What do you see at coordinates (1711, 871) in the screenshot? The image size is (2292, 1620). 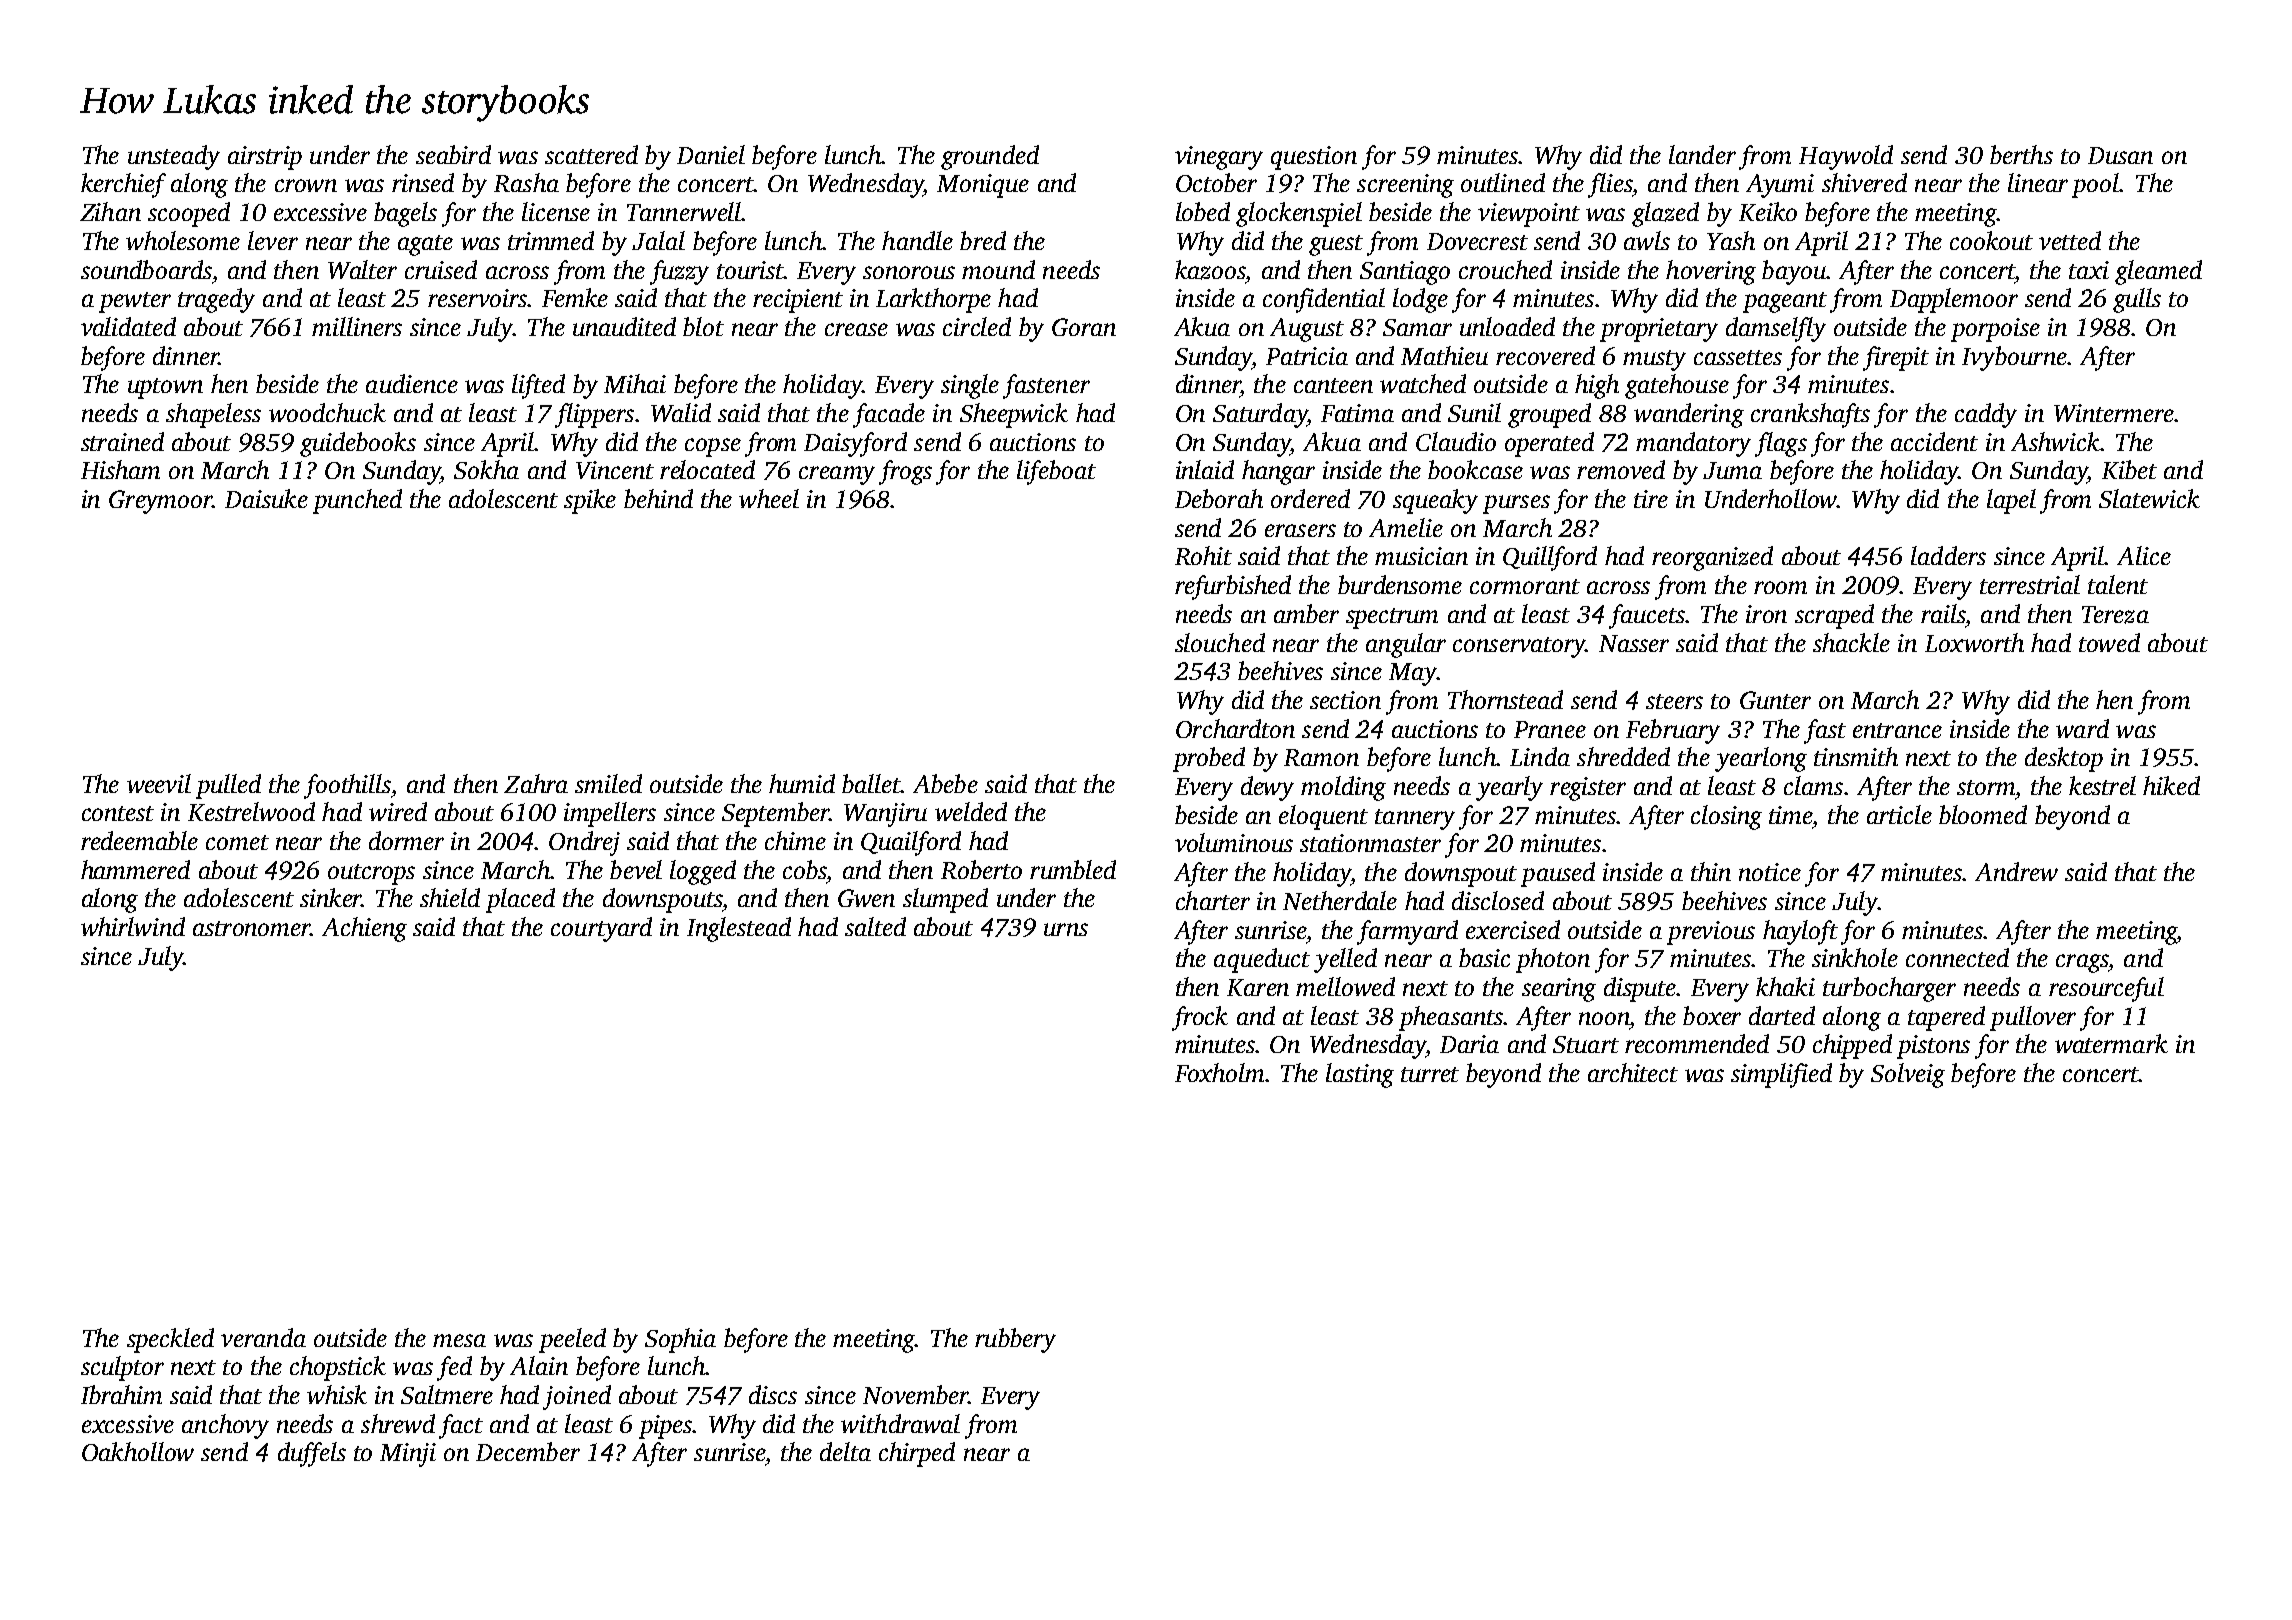 I see `thin` at bounding box center [1711, 871].
